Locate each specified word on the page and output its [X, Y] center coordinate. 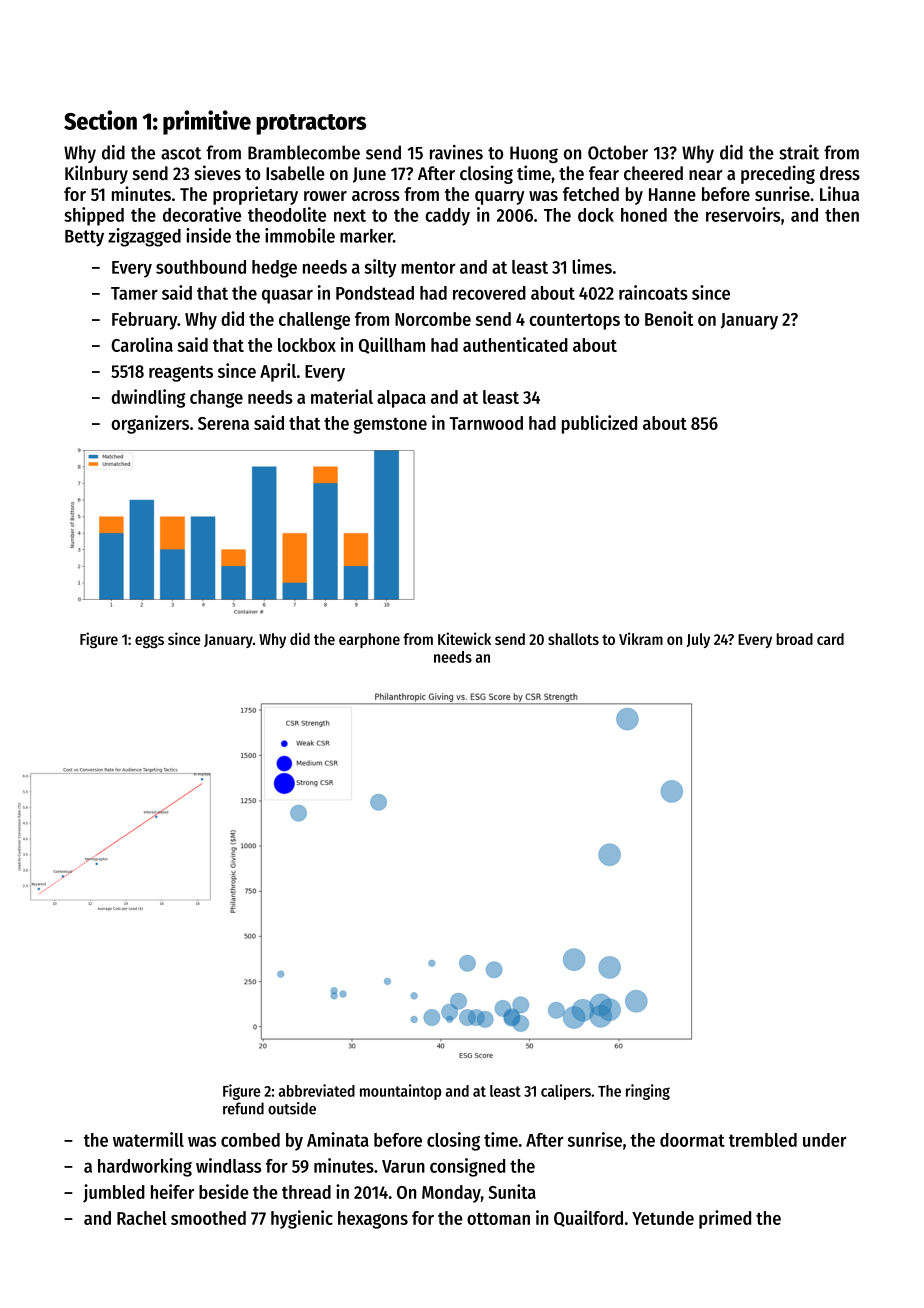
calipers [566, 1092]
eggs [149, 642]
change [216, 399]
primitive [207, 122]
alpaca [401, 399]
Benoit [669, 318]
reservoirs [743, 214]
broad [795, 639]
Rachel [142, 1218]
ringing [648, 1092]
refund [243, 1108]
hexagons [373, 1220]
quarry [500, 198]
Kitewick [464, 638]
